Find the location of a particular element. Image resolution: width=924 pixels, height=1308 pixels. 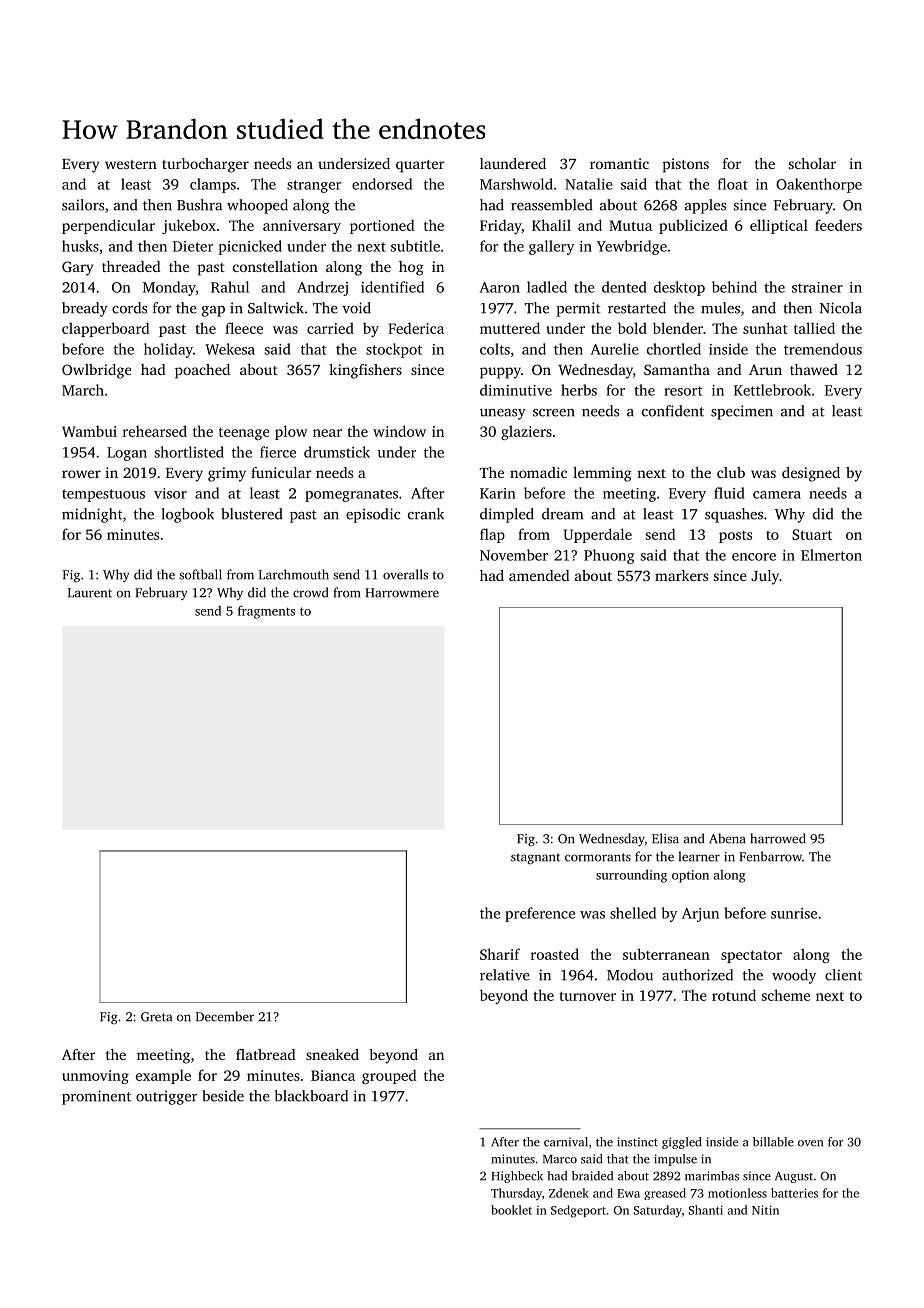

western is located at coordinates (131, 164).
